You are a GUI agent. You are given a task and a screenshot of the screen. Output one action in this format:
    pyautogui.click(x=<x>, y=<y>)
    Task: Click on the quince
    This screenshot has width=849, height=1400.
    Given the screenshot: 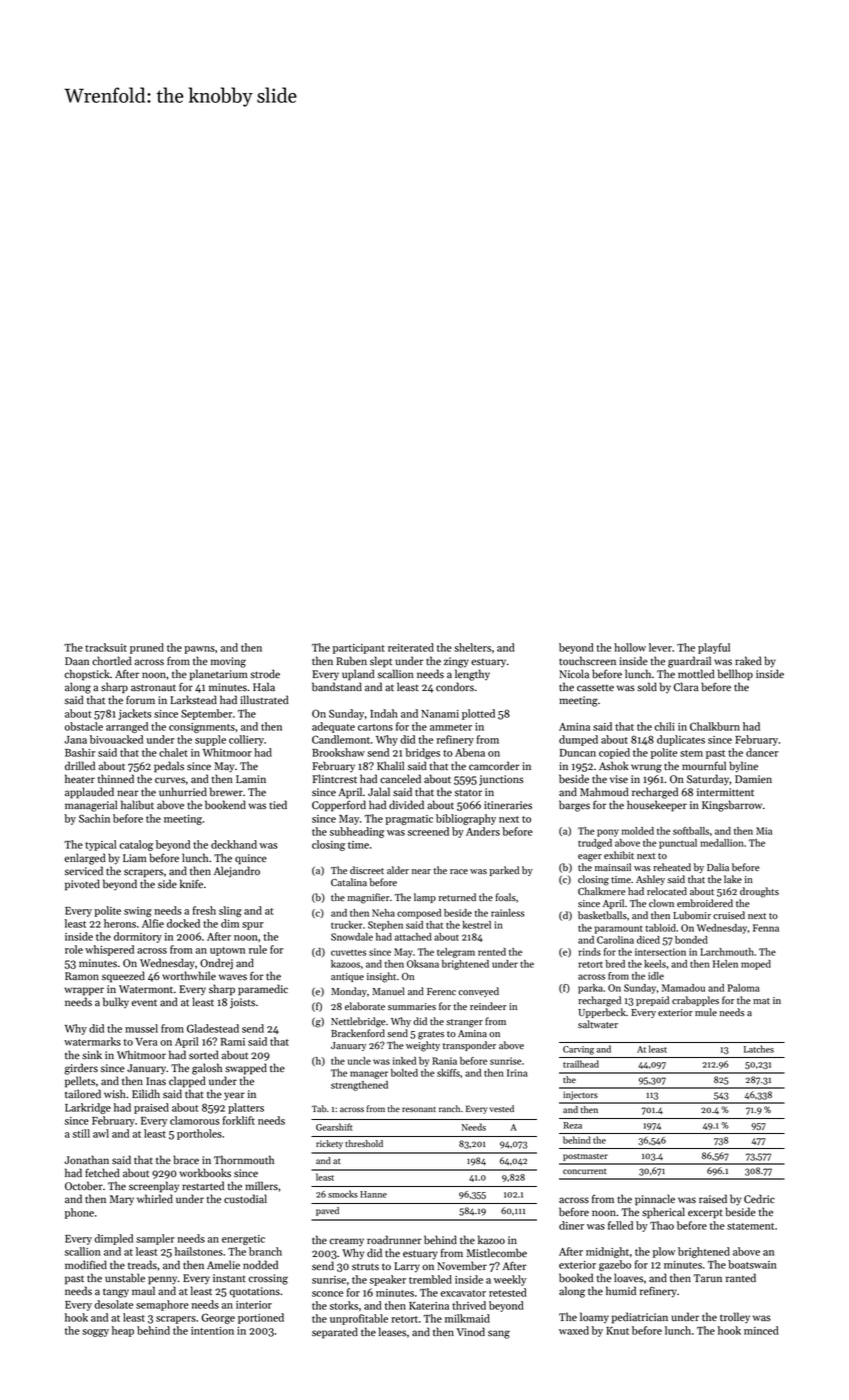 What is the action you would take?
    pyautogui.click(x=251, y=859)
